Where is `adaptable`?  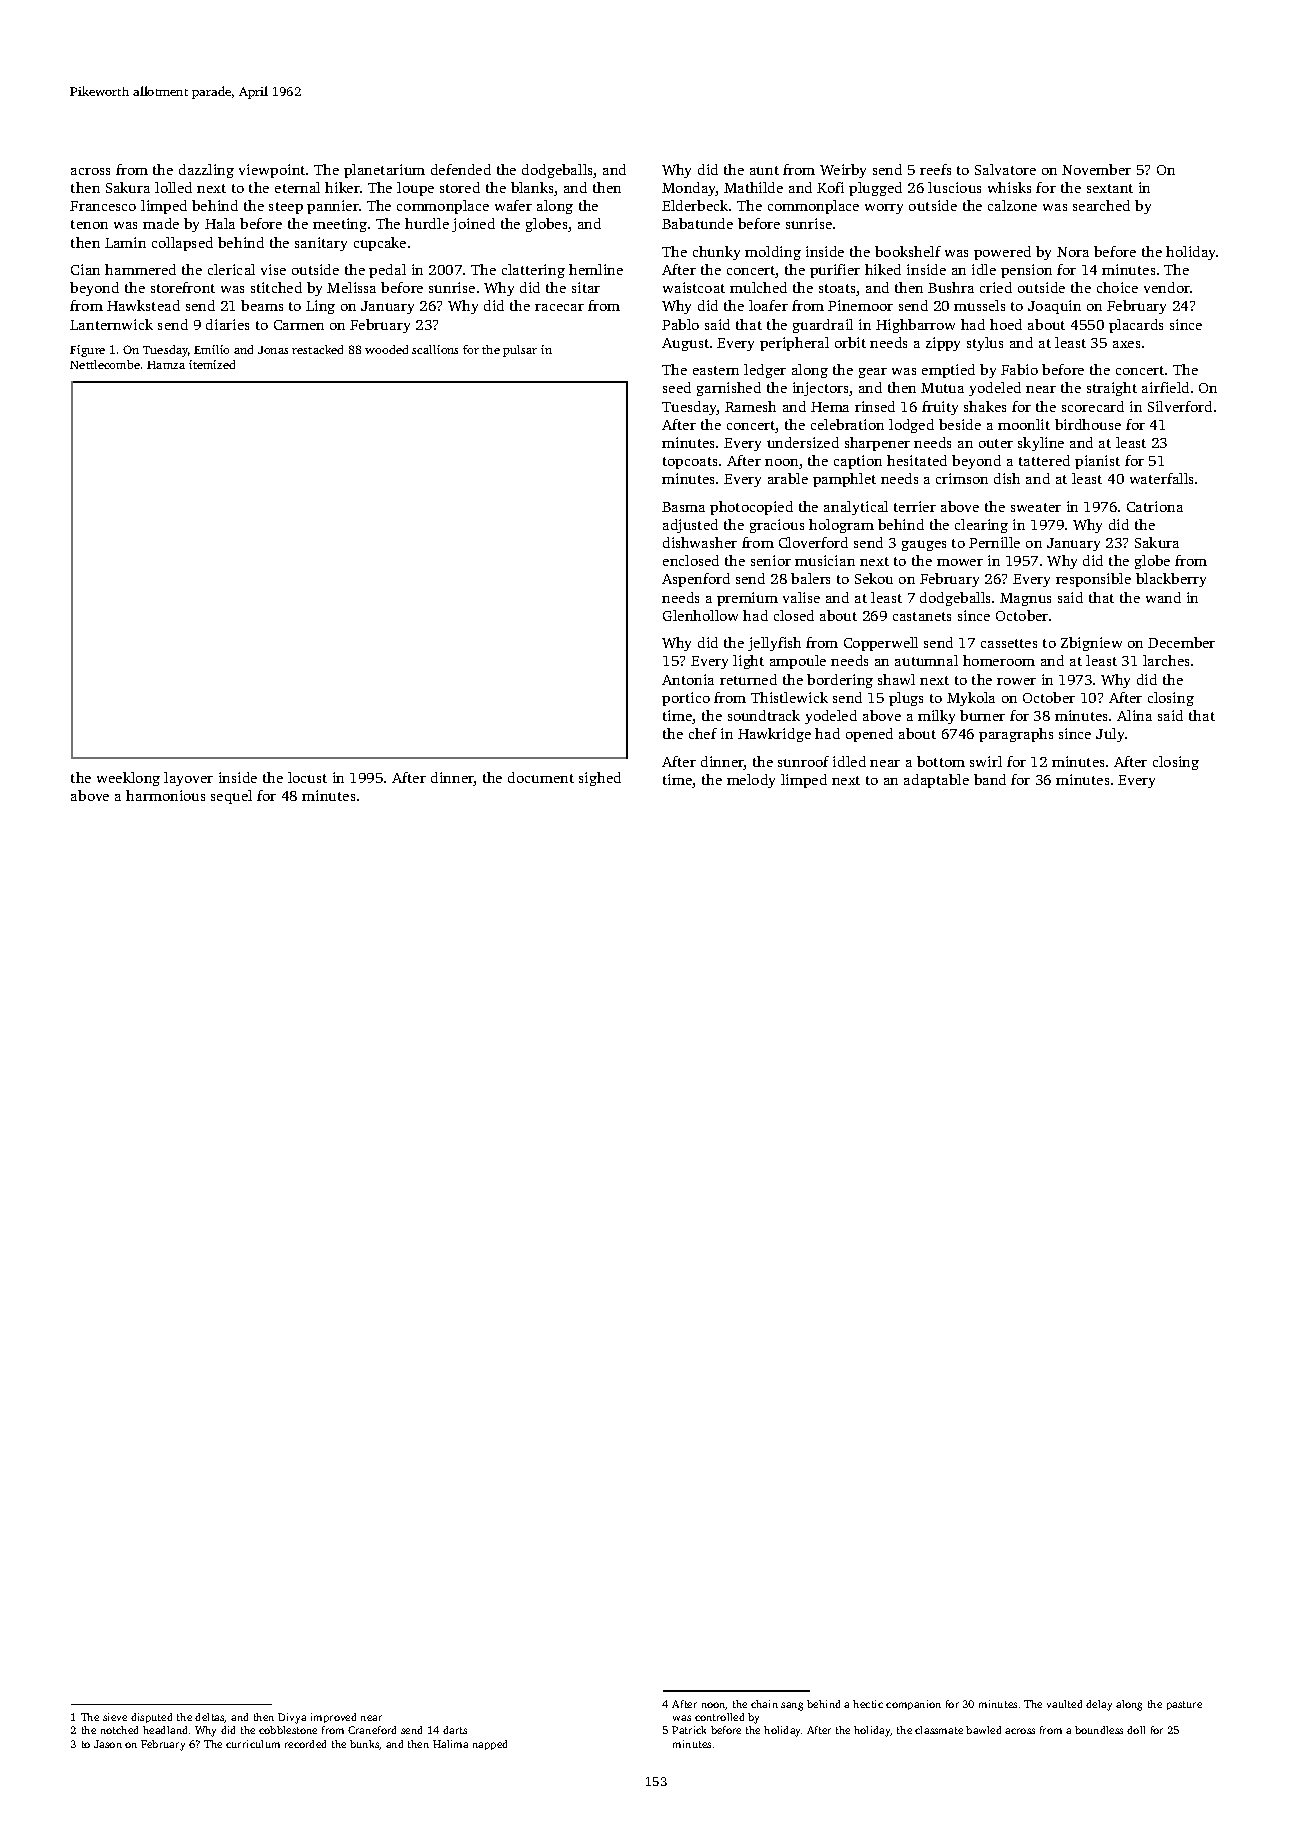 adaptable is located at coordinates (936, 781).
